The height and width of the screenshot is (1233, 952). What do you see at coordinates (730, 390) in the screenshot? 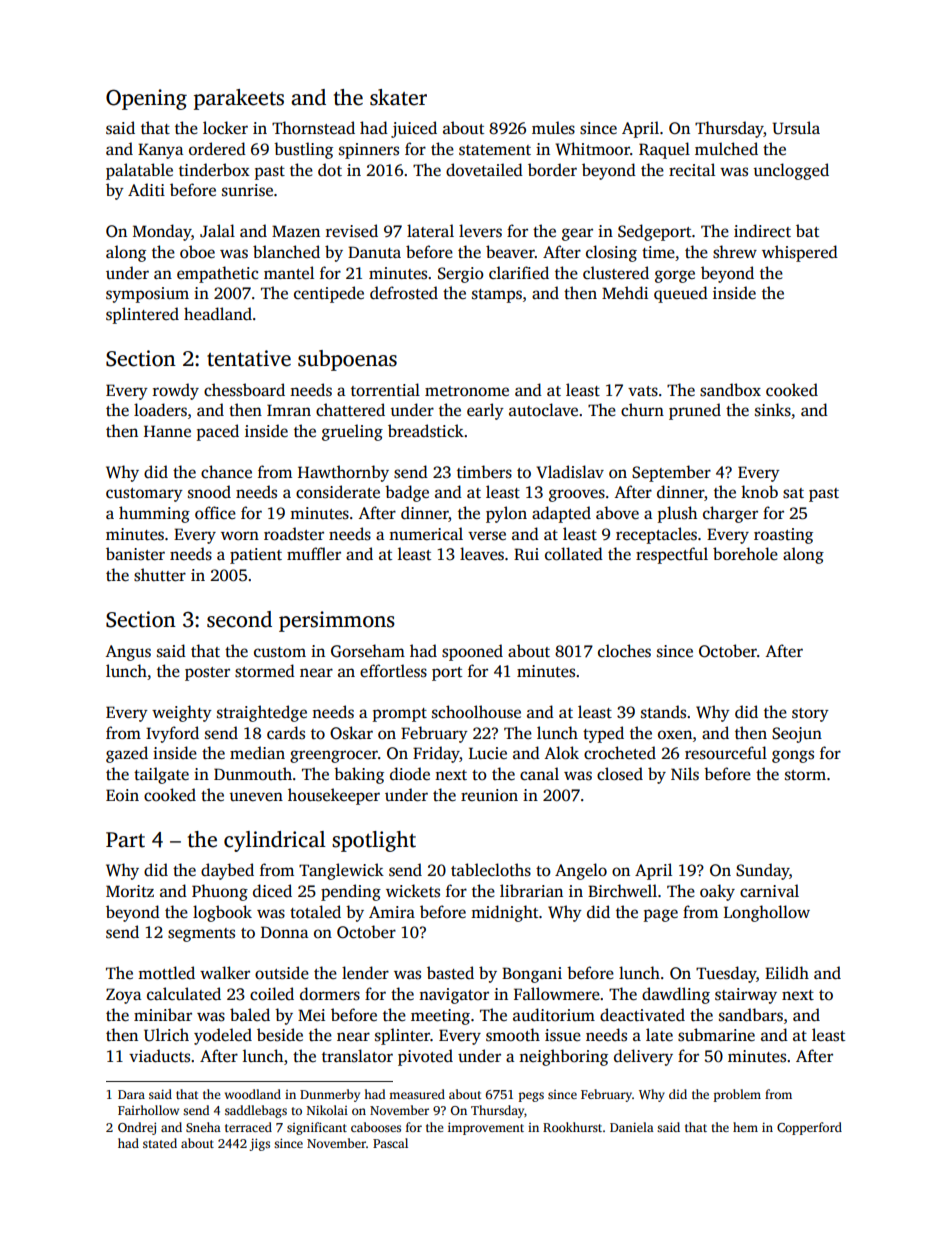
I see `sandbox` at bounding box center [730, 390].
